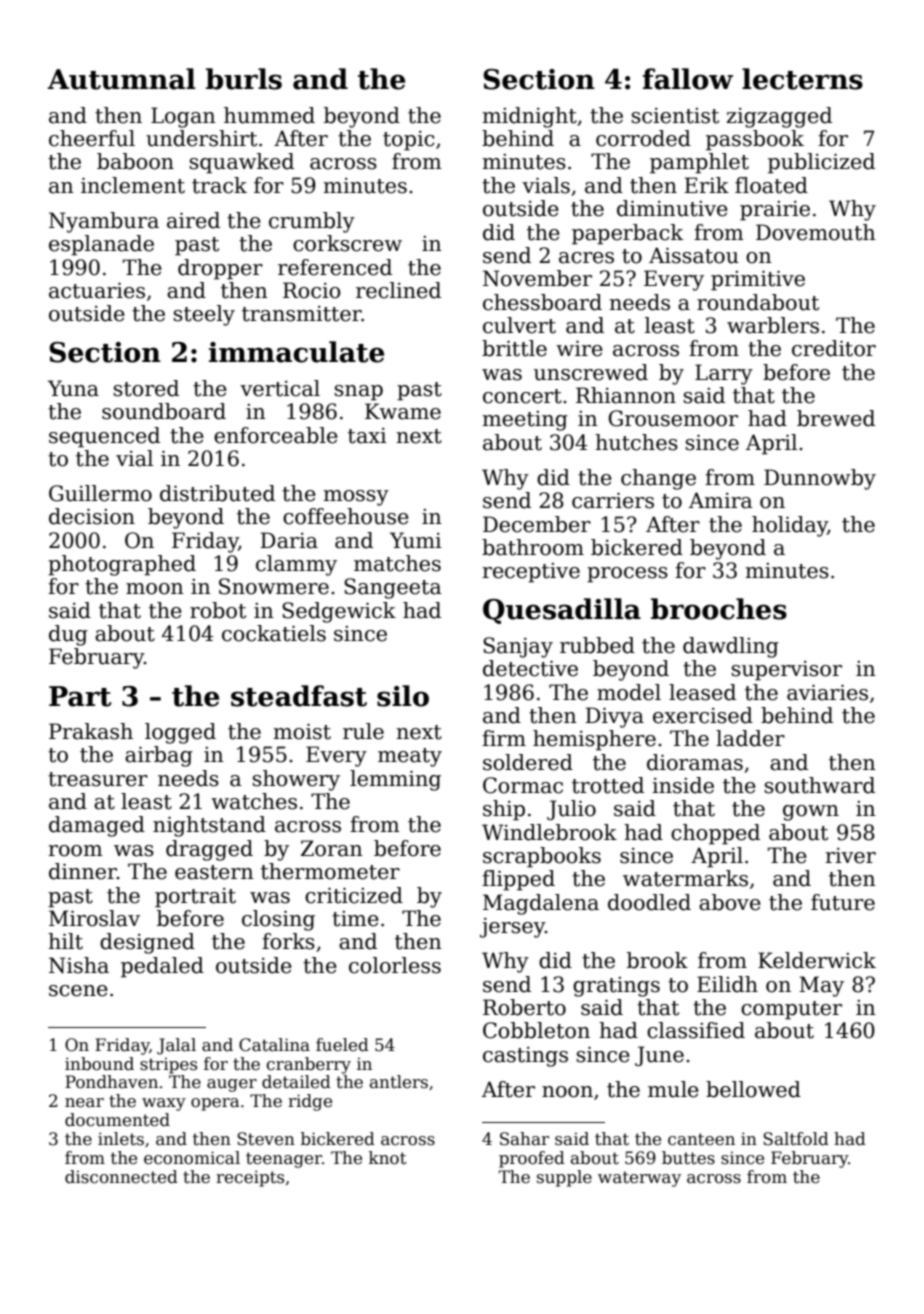 The width and height of the screenshot is (924, 1314). What do you see at coordinates (92, 138) in the screenshot?
I see `cheerful` at bounding box center [92, 138].
